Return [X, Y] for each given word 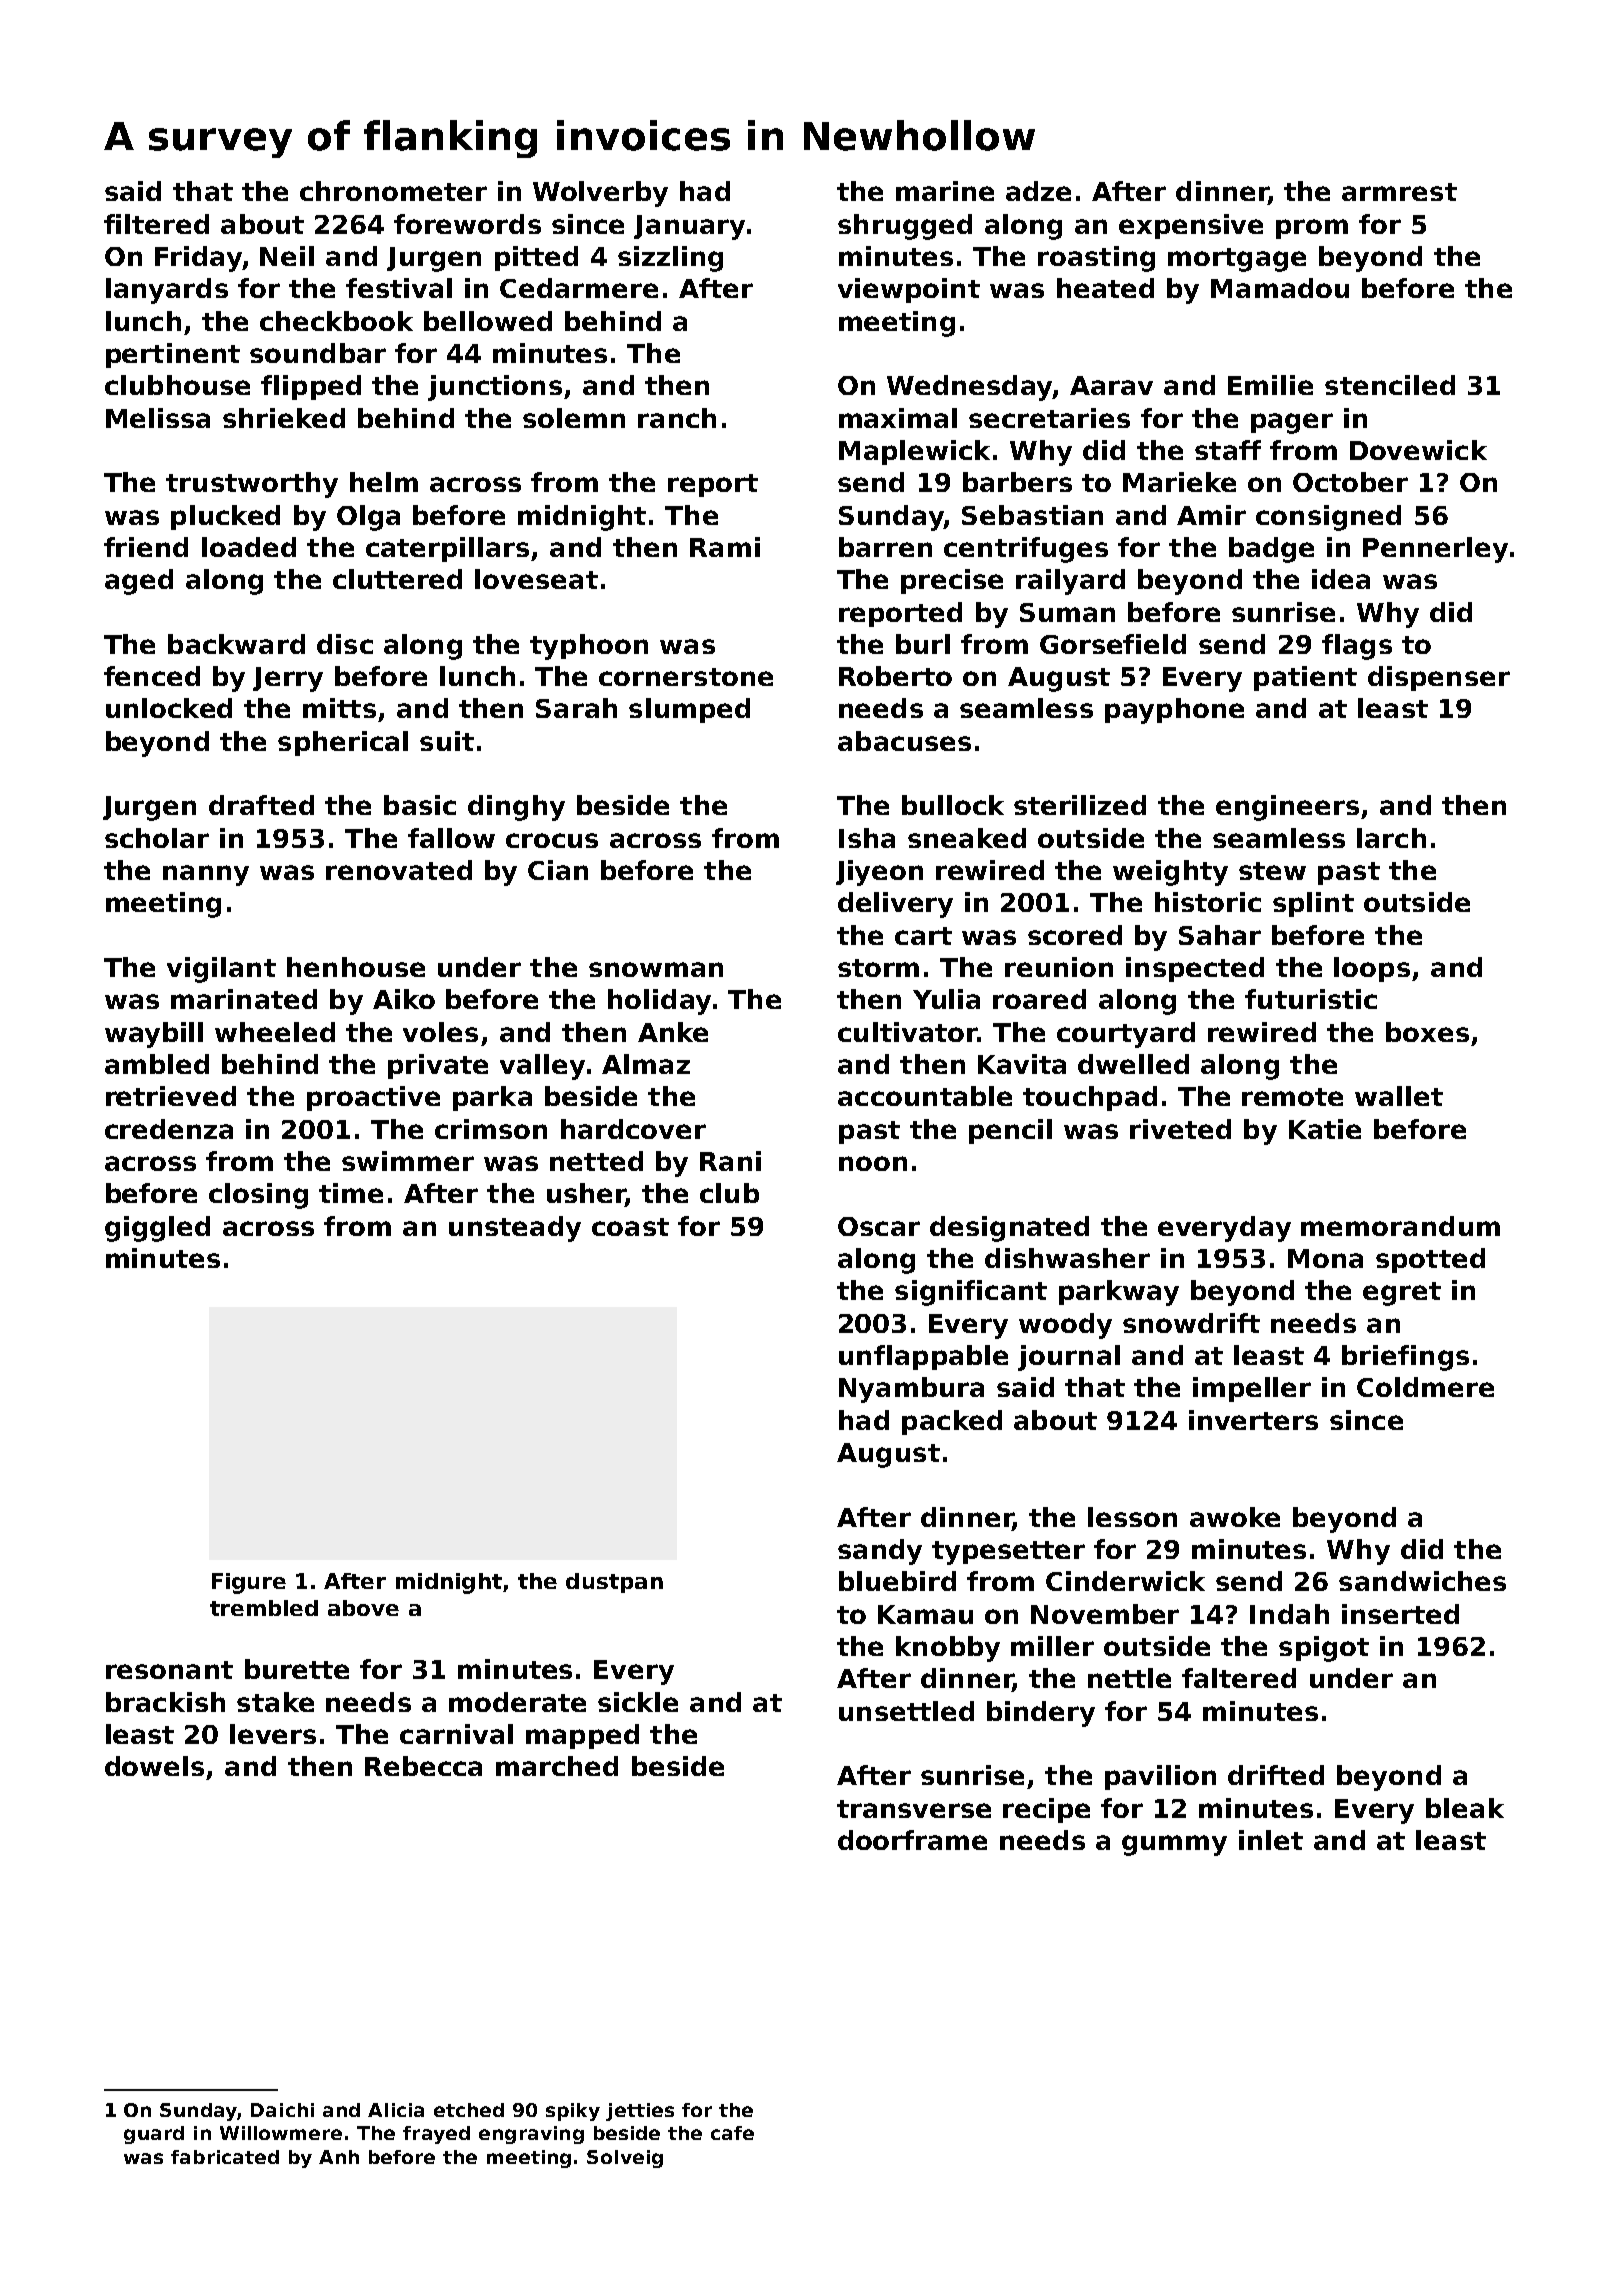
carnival [456, 1734]
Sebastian [1032, 515]
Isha [867, 838]
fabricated [225, 2157]
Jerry [288, 679]
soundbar [318, 353]
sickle [638, 1702]
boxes [1427, 1032]
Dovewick [1418, 450]
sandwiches [1422, 1581]
